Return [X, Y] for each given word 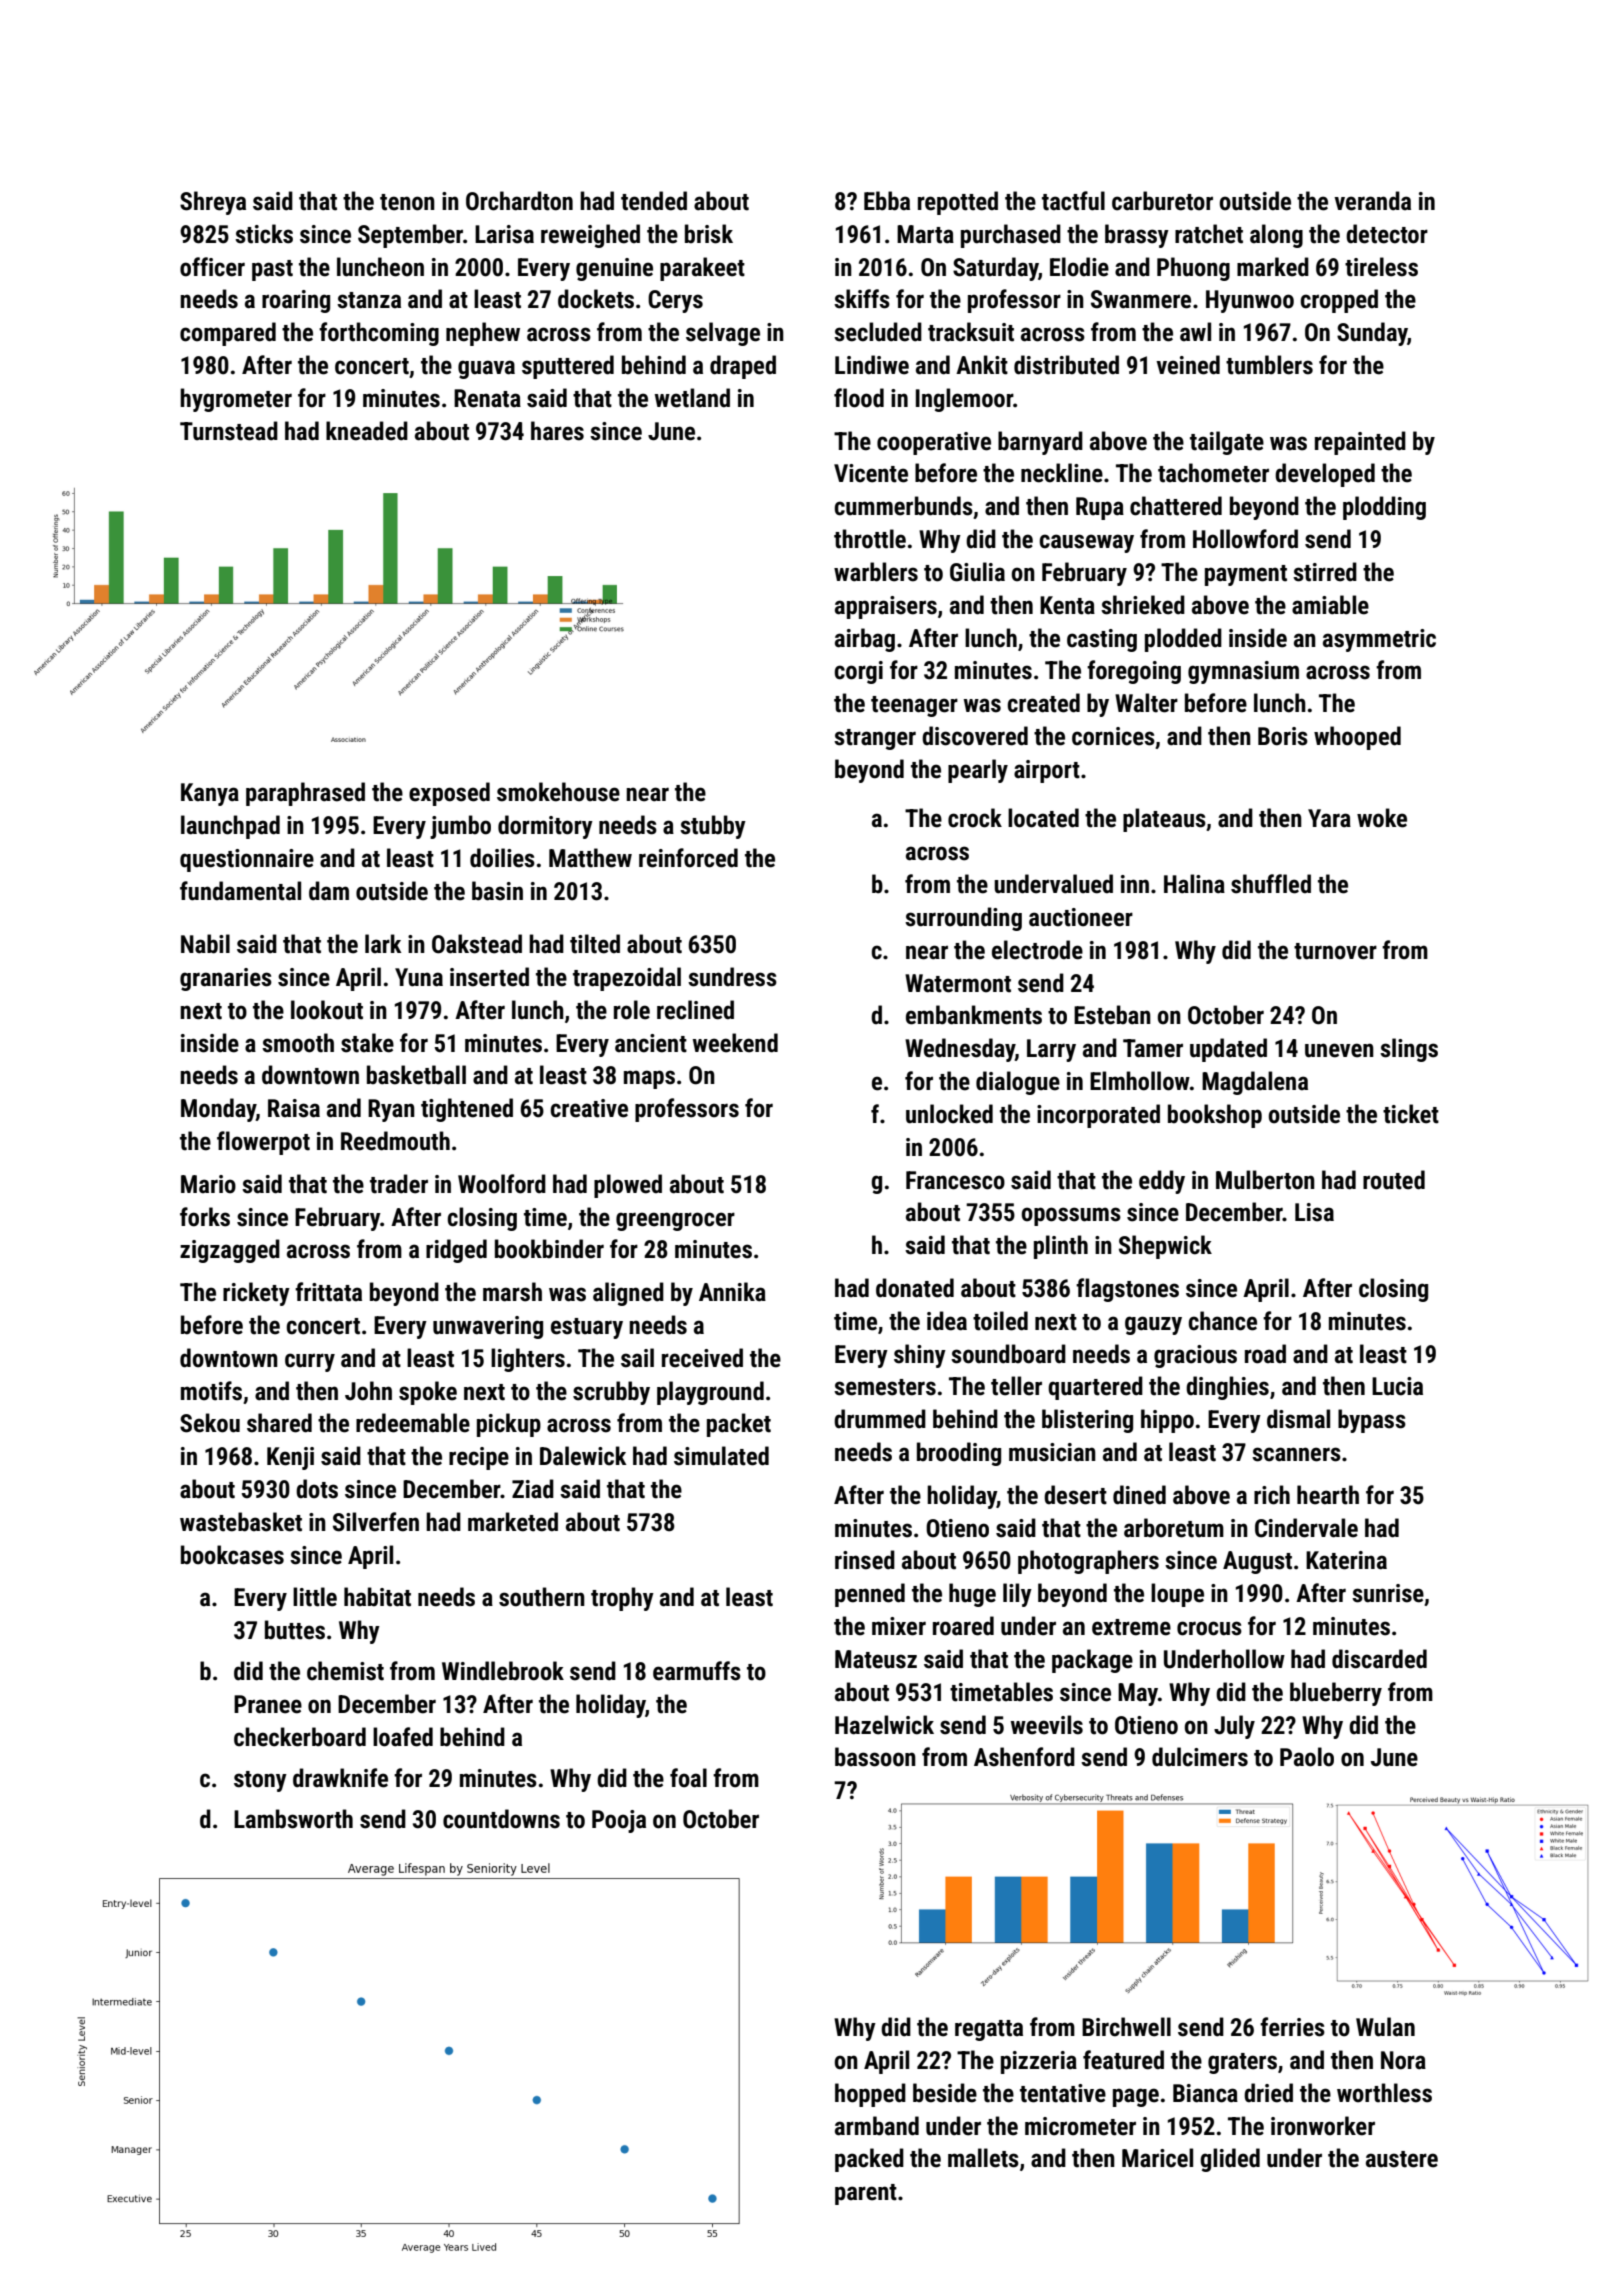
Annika [732, 1292]
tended [654, 201]
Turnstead [229, 431]
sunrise [1388, 1593]
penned [870, 1595]
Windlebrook [503, 1671]
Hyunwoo [1250, 301]
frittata [328, 1292]
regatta [989, 2030]
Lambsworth [293, 1819]
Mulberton [1265, 1180]
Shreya [213, 203]
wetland [692, 398]
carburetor [1162, 201]
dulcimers [1200, 1757]
